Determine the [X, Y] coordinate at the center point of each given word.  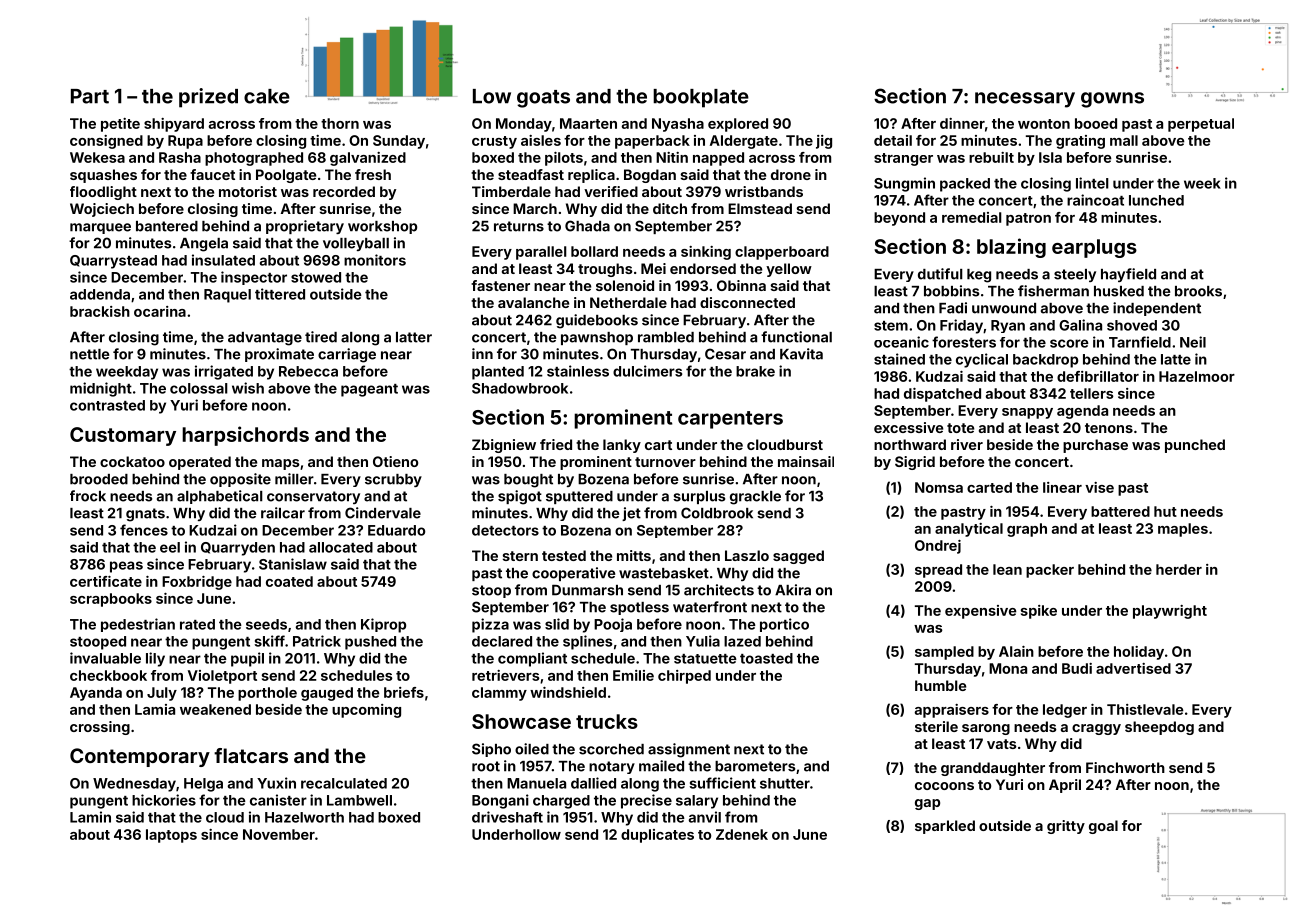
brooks [1198, 291]
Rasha [180, 157]
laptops [171, 836]
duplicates [657, 836]
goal [1103, 827]
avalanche [533, 302]
